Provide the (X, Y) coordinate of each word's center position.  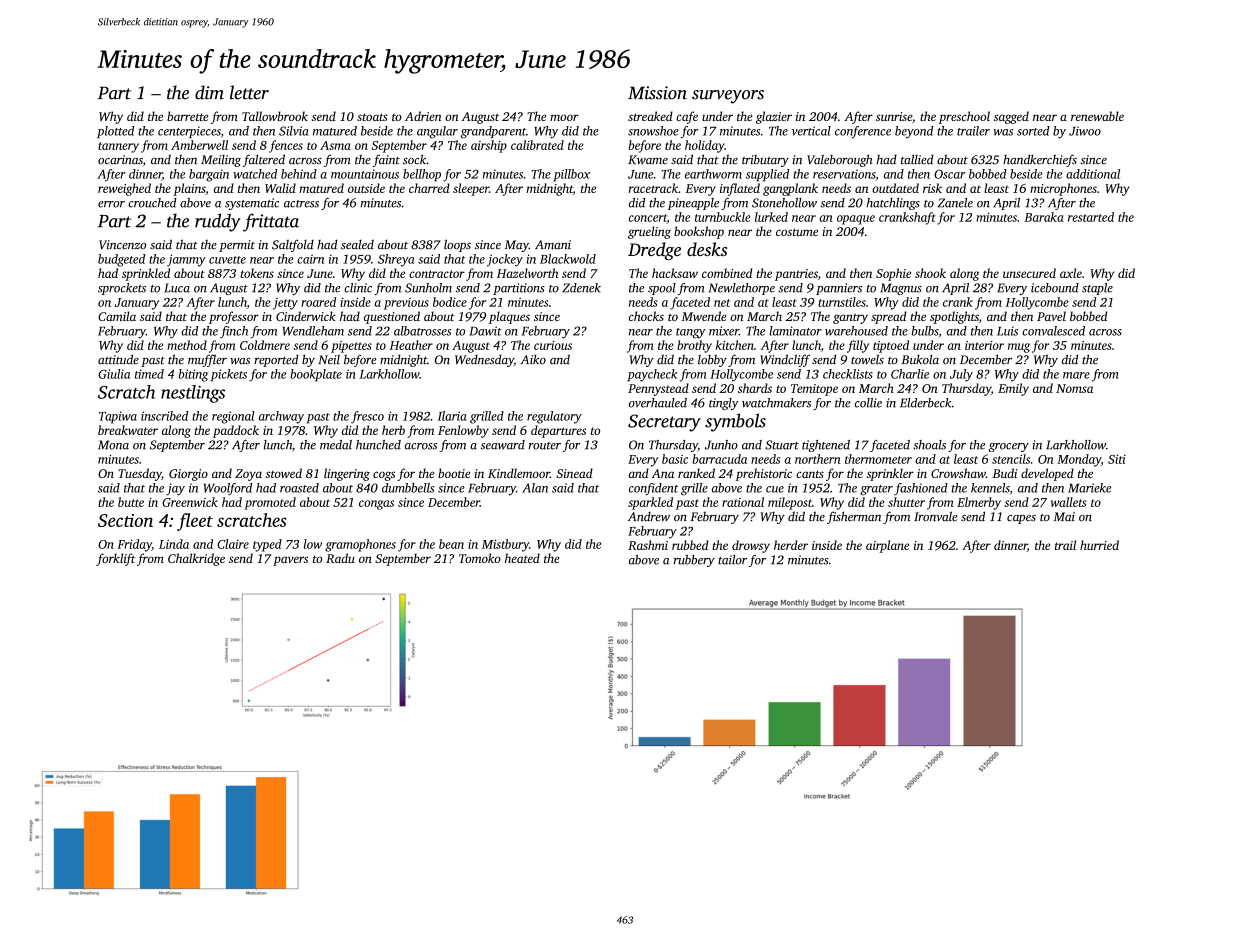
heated (522, 558)
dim (209, 92)
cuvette (227, 260)
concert (648, 219)
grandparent (493, 132)
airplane (887, 546)
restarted (1091, 217)
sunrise (894, 116)
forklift (115, 559)
